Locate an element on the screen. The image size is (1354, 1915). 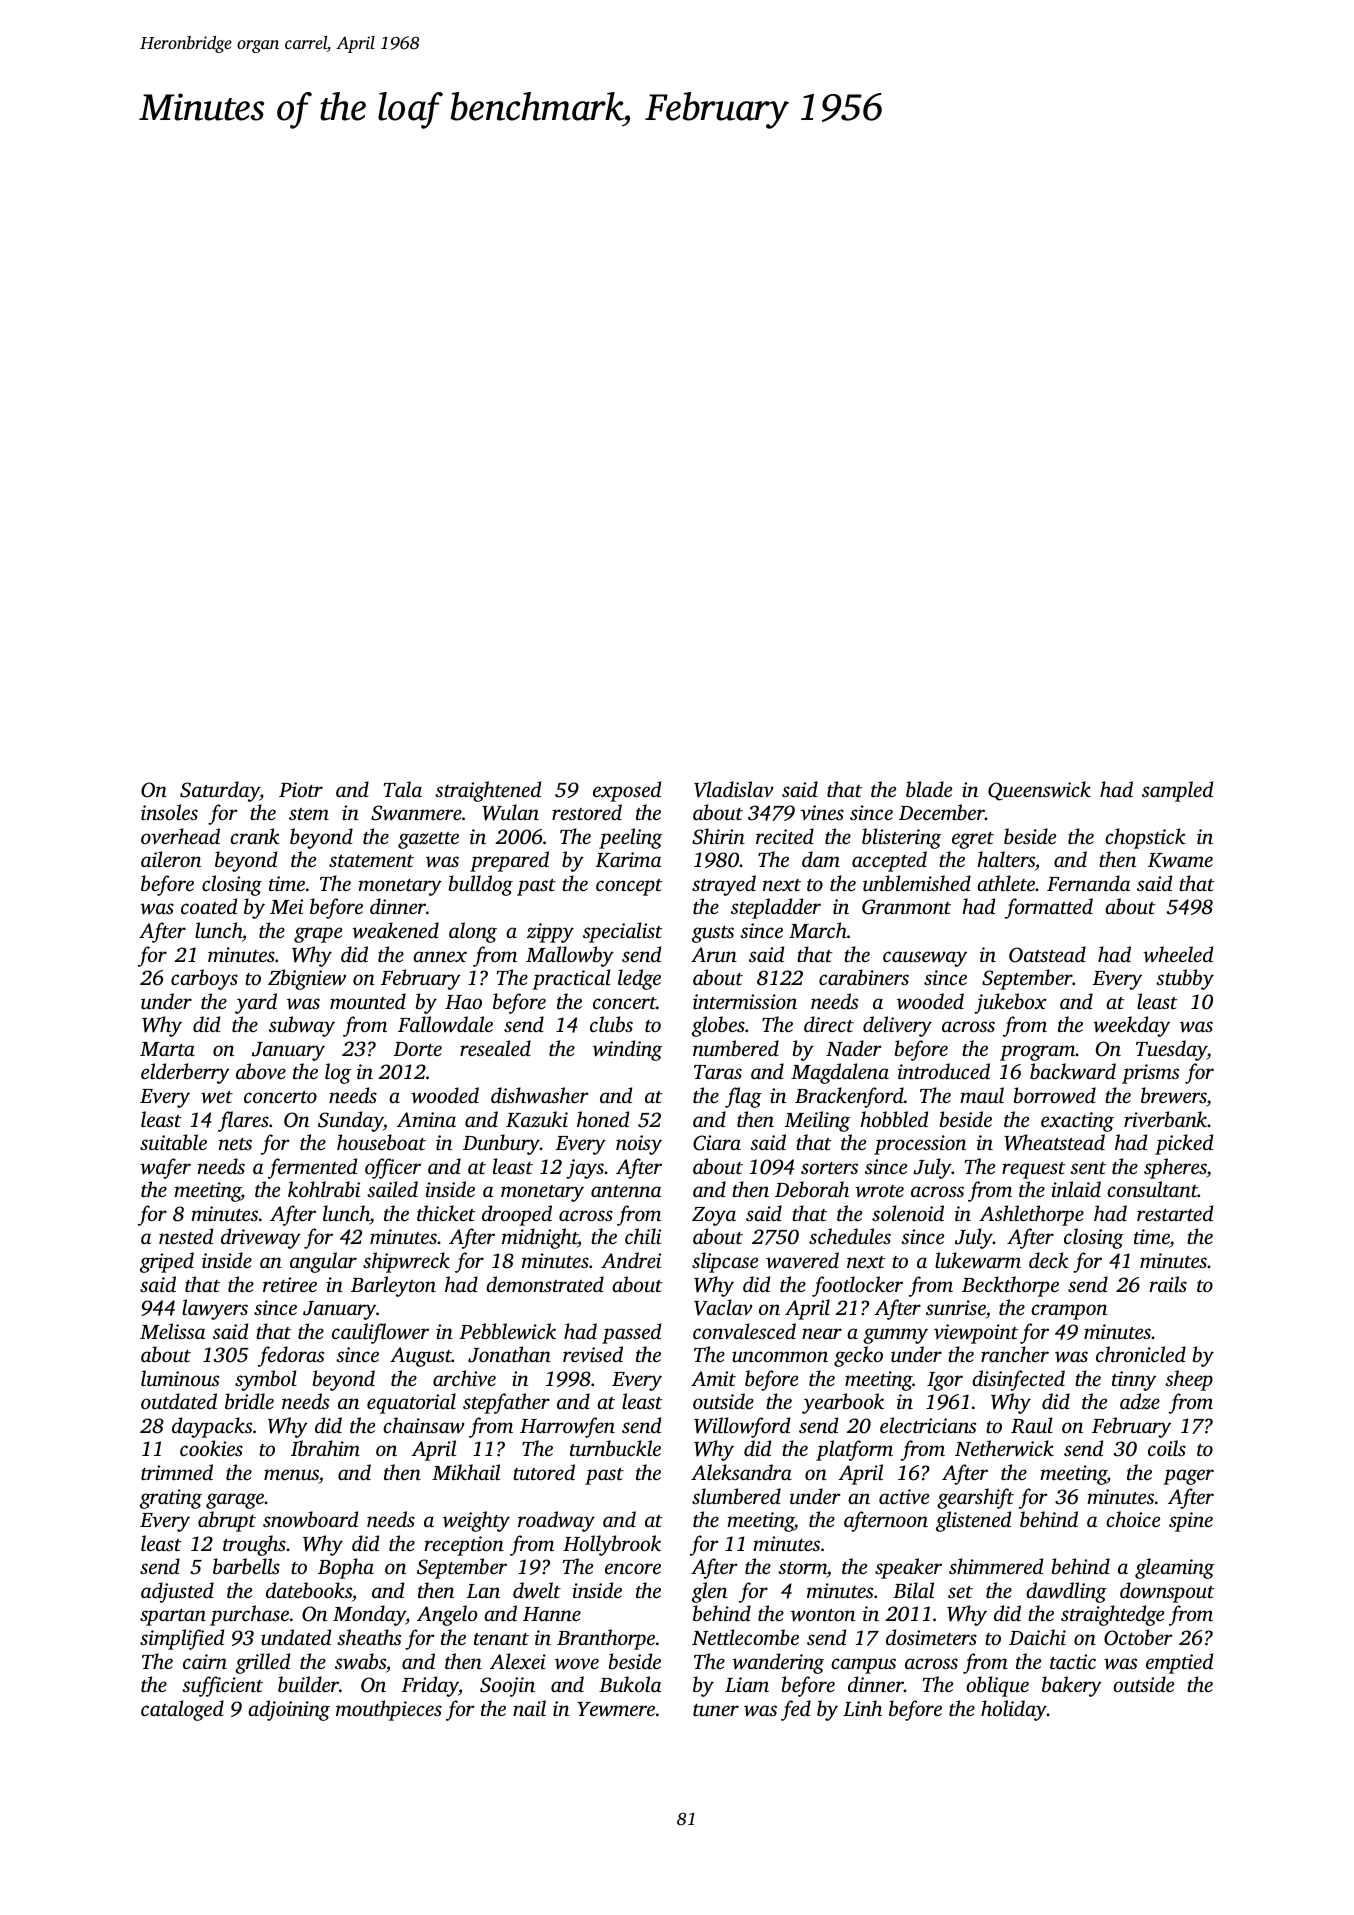
Magdalena is located at coordinates (840, 1073).
